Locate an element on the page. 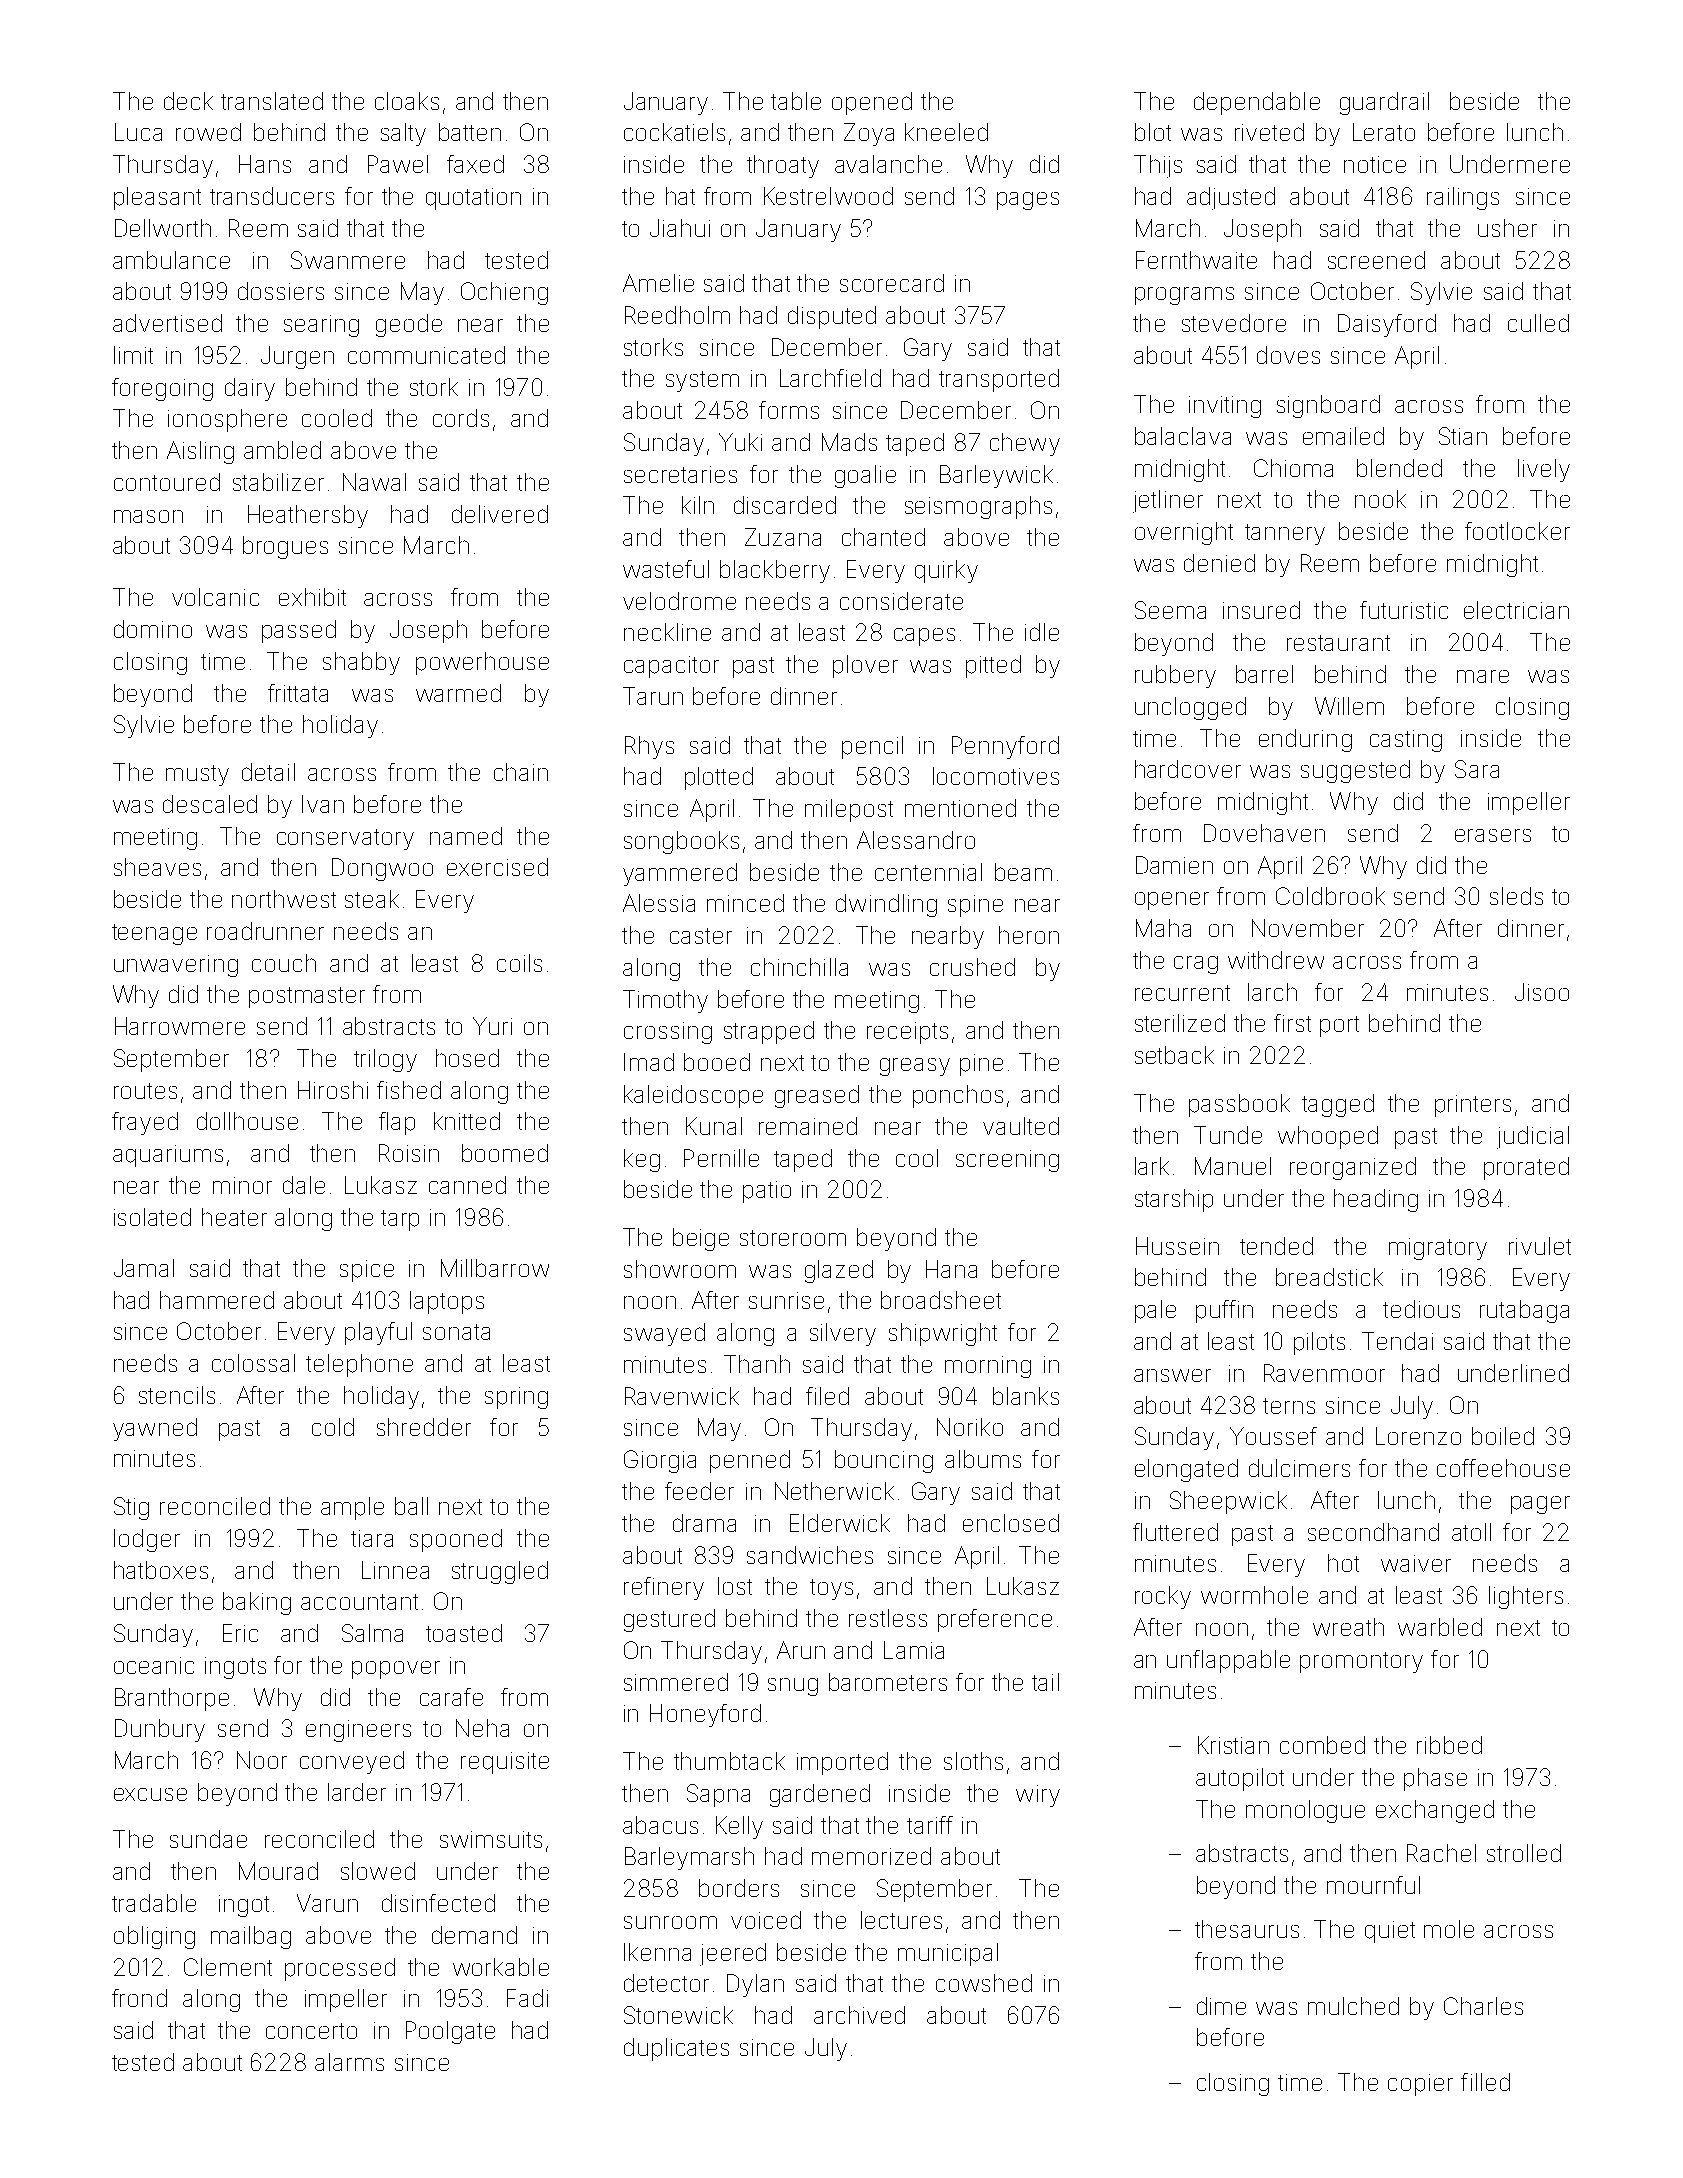  Stig is located at coordinates (131, 1508).
